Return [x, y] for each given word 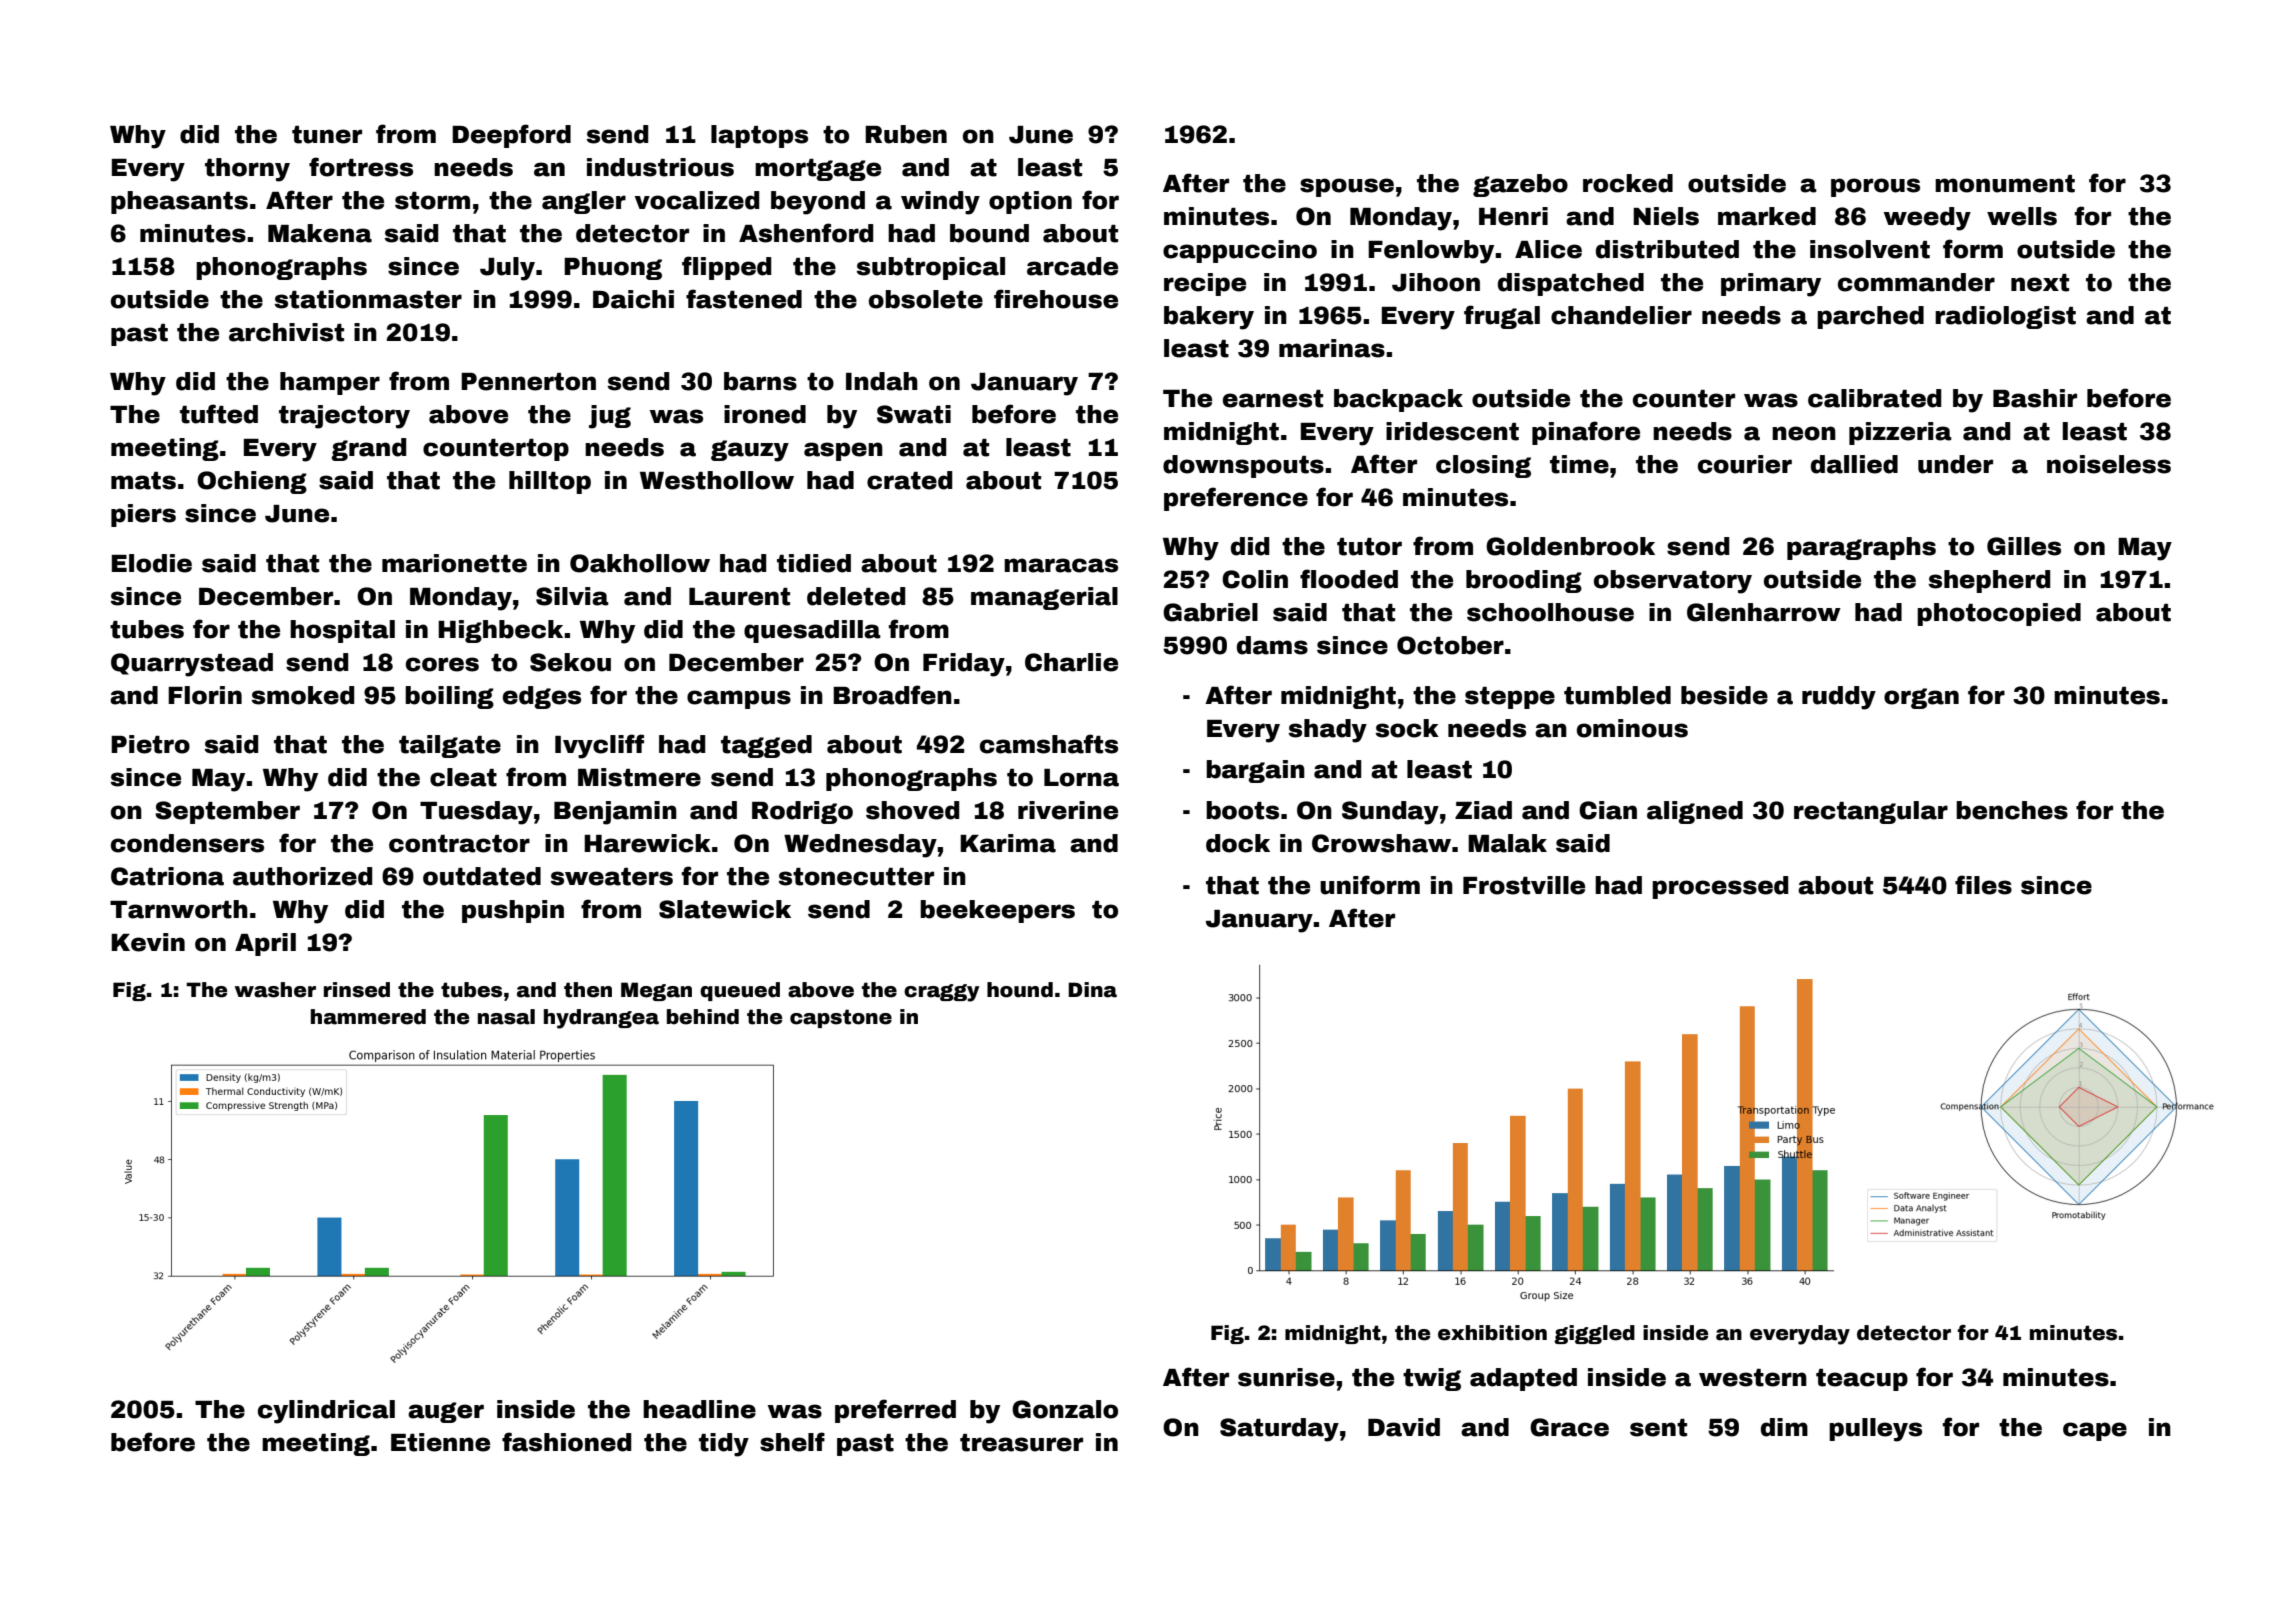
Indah [882, 381]
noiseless [2109, 464]
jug [610, 417]
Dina [1092, 990]
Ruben [906, 134]
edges [542, 697]
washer [275, 990]
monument [2005, 184]
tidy [724, 1445]
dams [1272, 645]
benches [2012, 810]
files [1983, 885]
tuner [327, 135]
